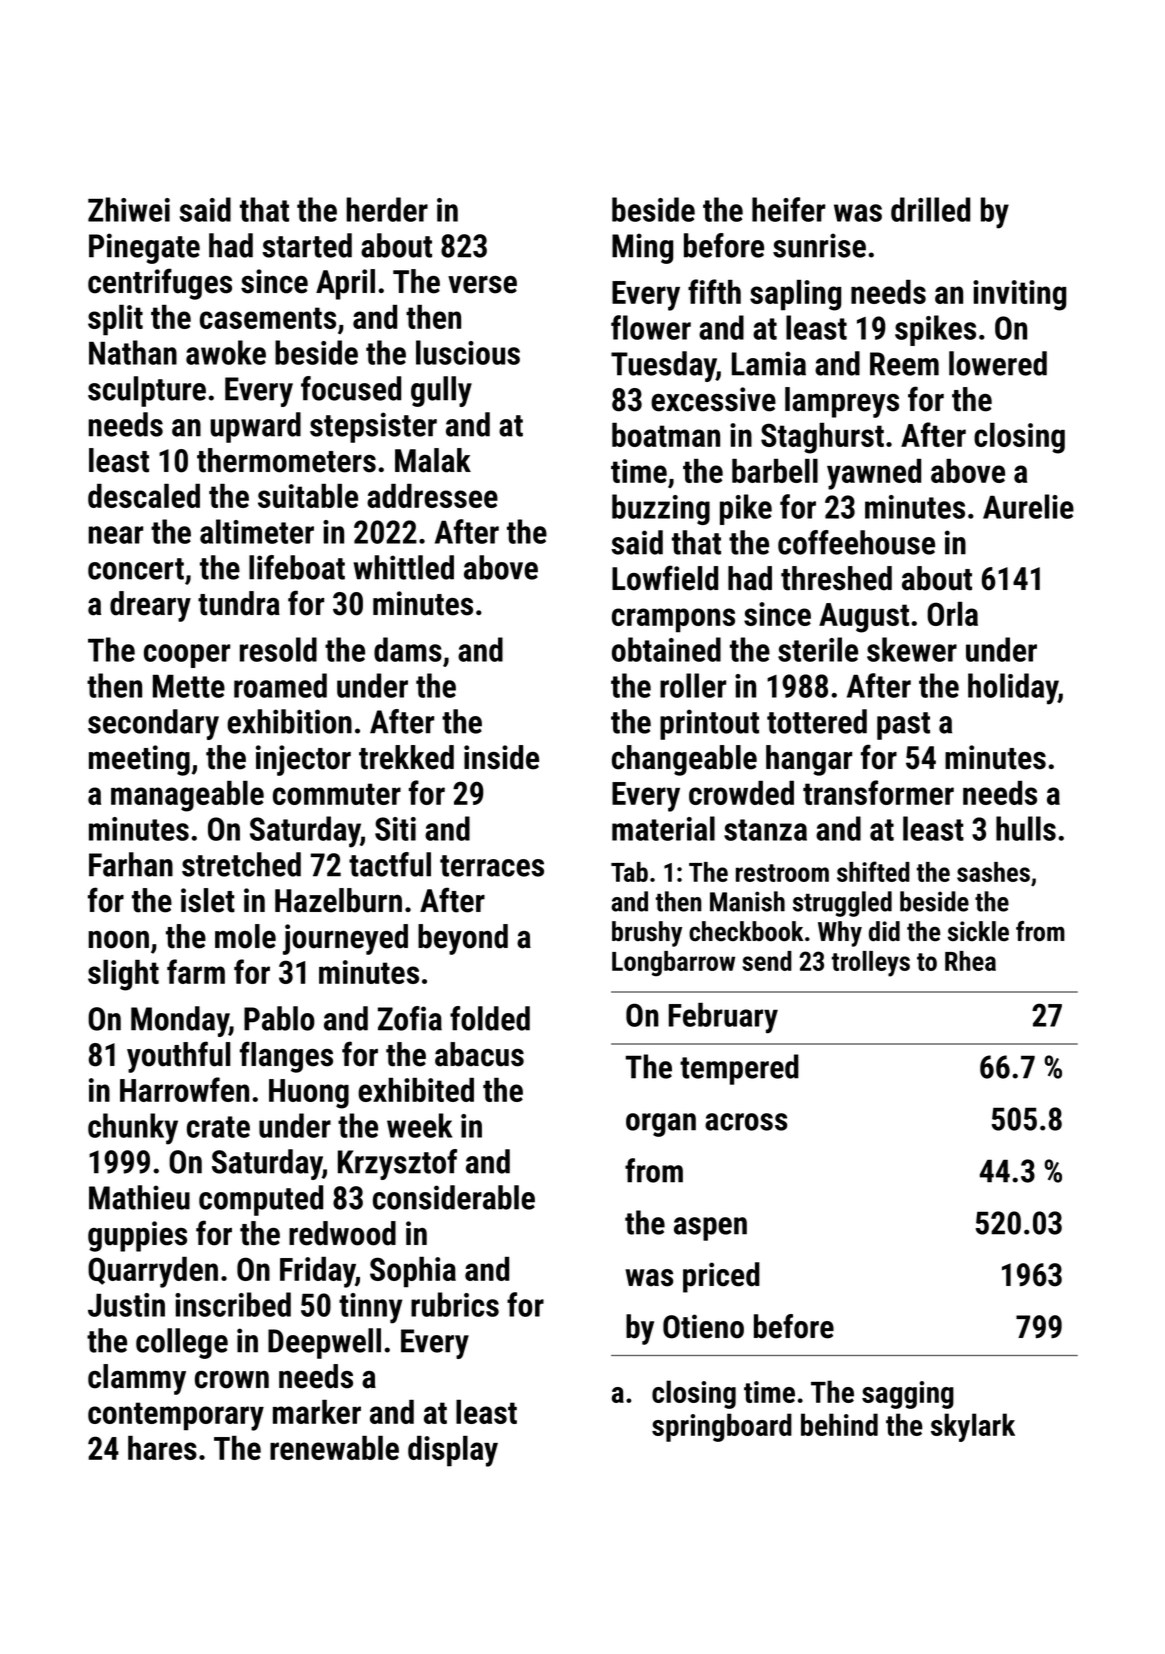 The height and width of the screenshot is (1654, 1165). What do you see at coordinates (663, 366) in the screenshot?
I see `Tuesday` at bounding box center [663, 366].
